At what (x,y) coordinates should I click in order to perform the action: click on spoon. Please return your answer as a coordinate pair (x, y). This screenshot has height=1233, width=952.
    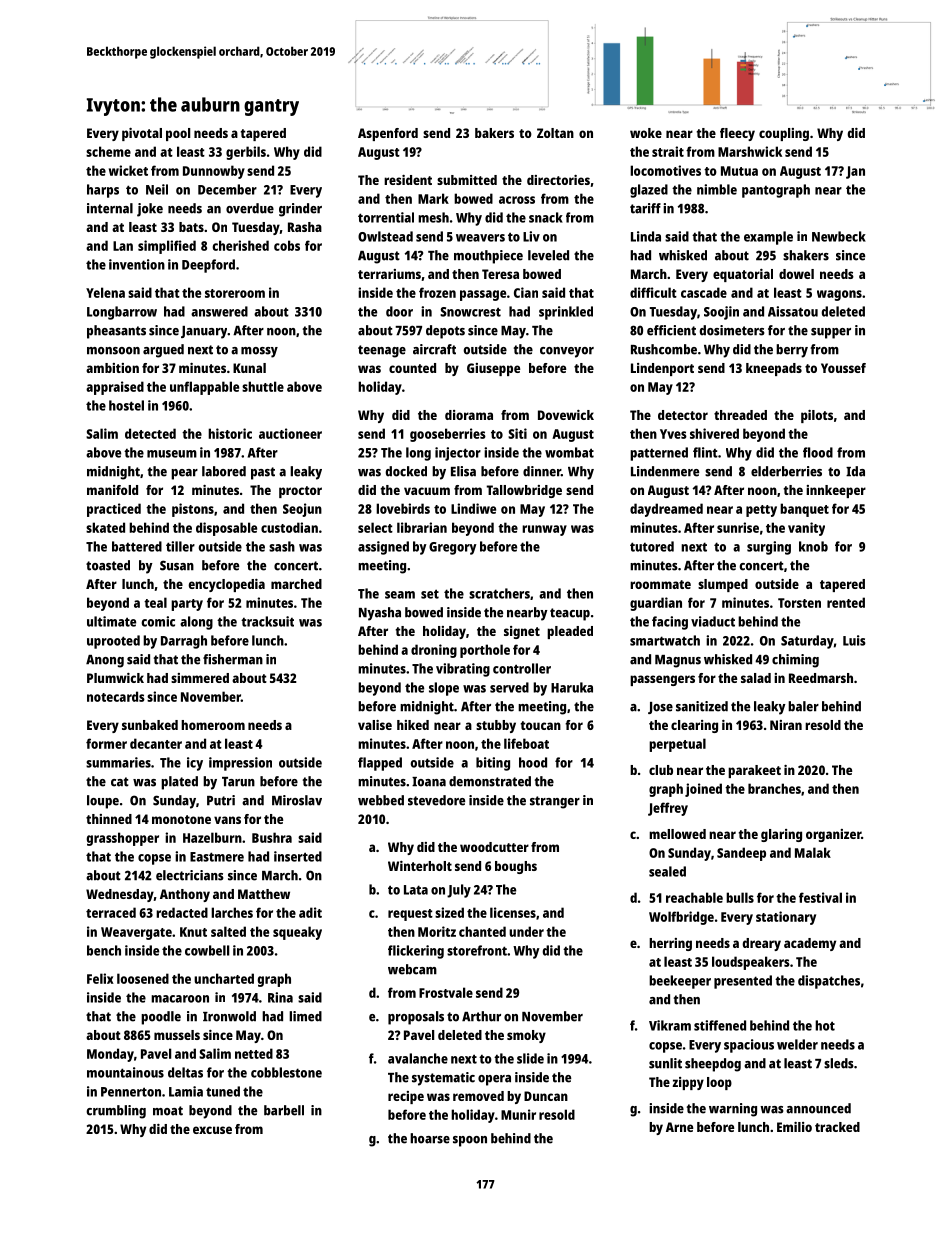
    Looking at the image, I should click on (470, 1141).
